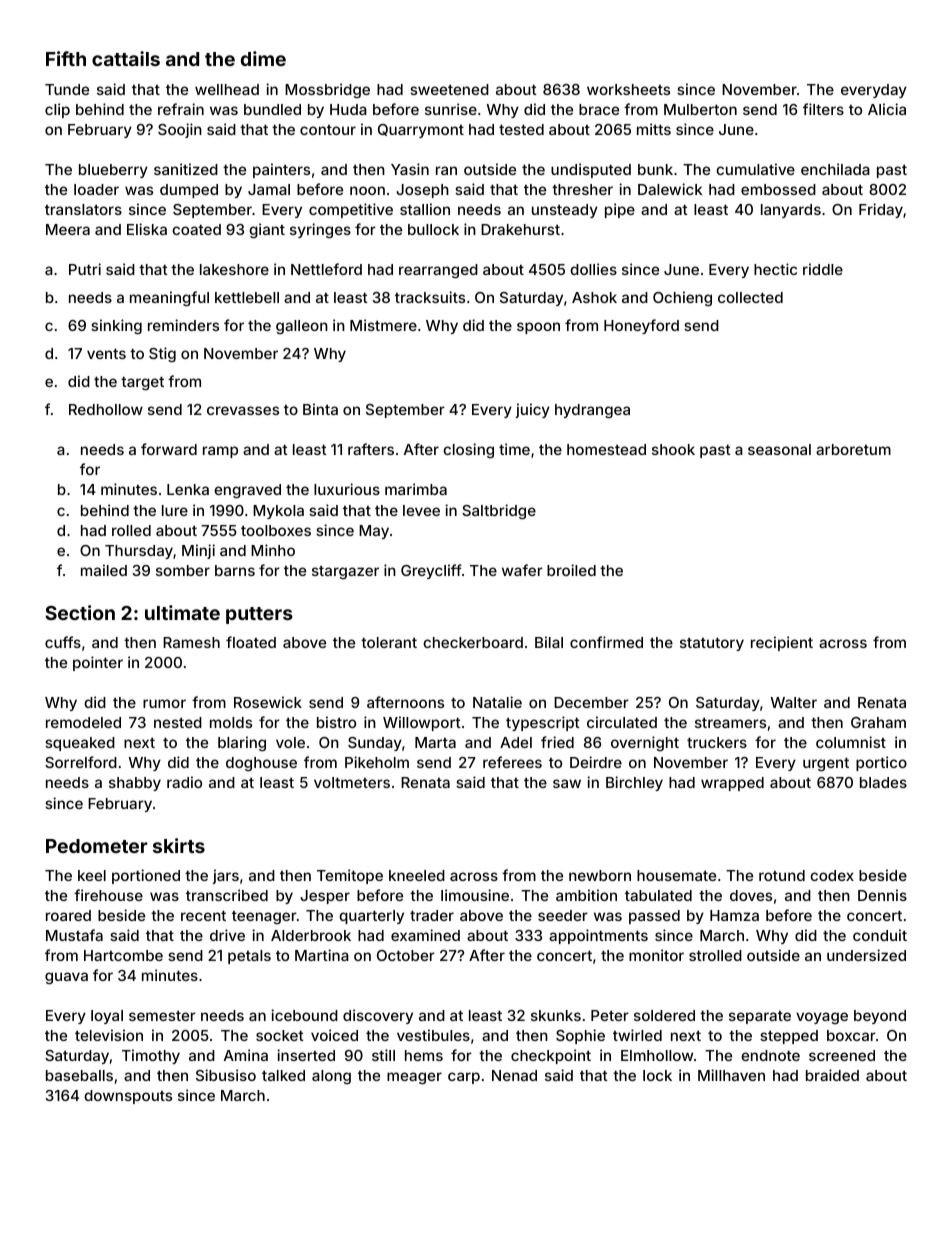  I want to click on statutory, so click(712, 644).
